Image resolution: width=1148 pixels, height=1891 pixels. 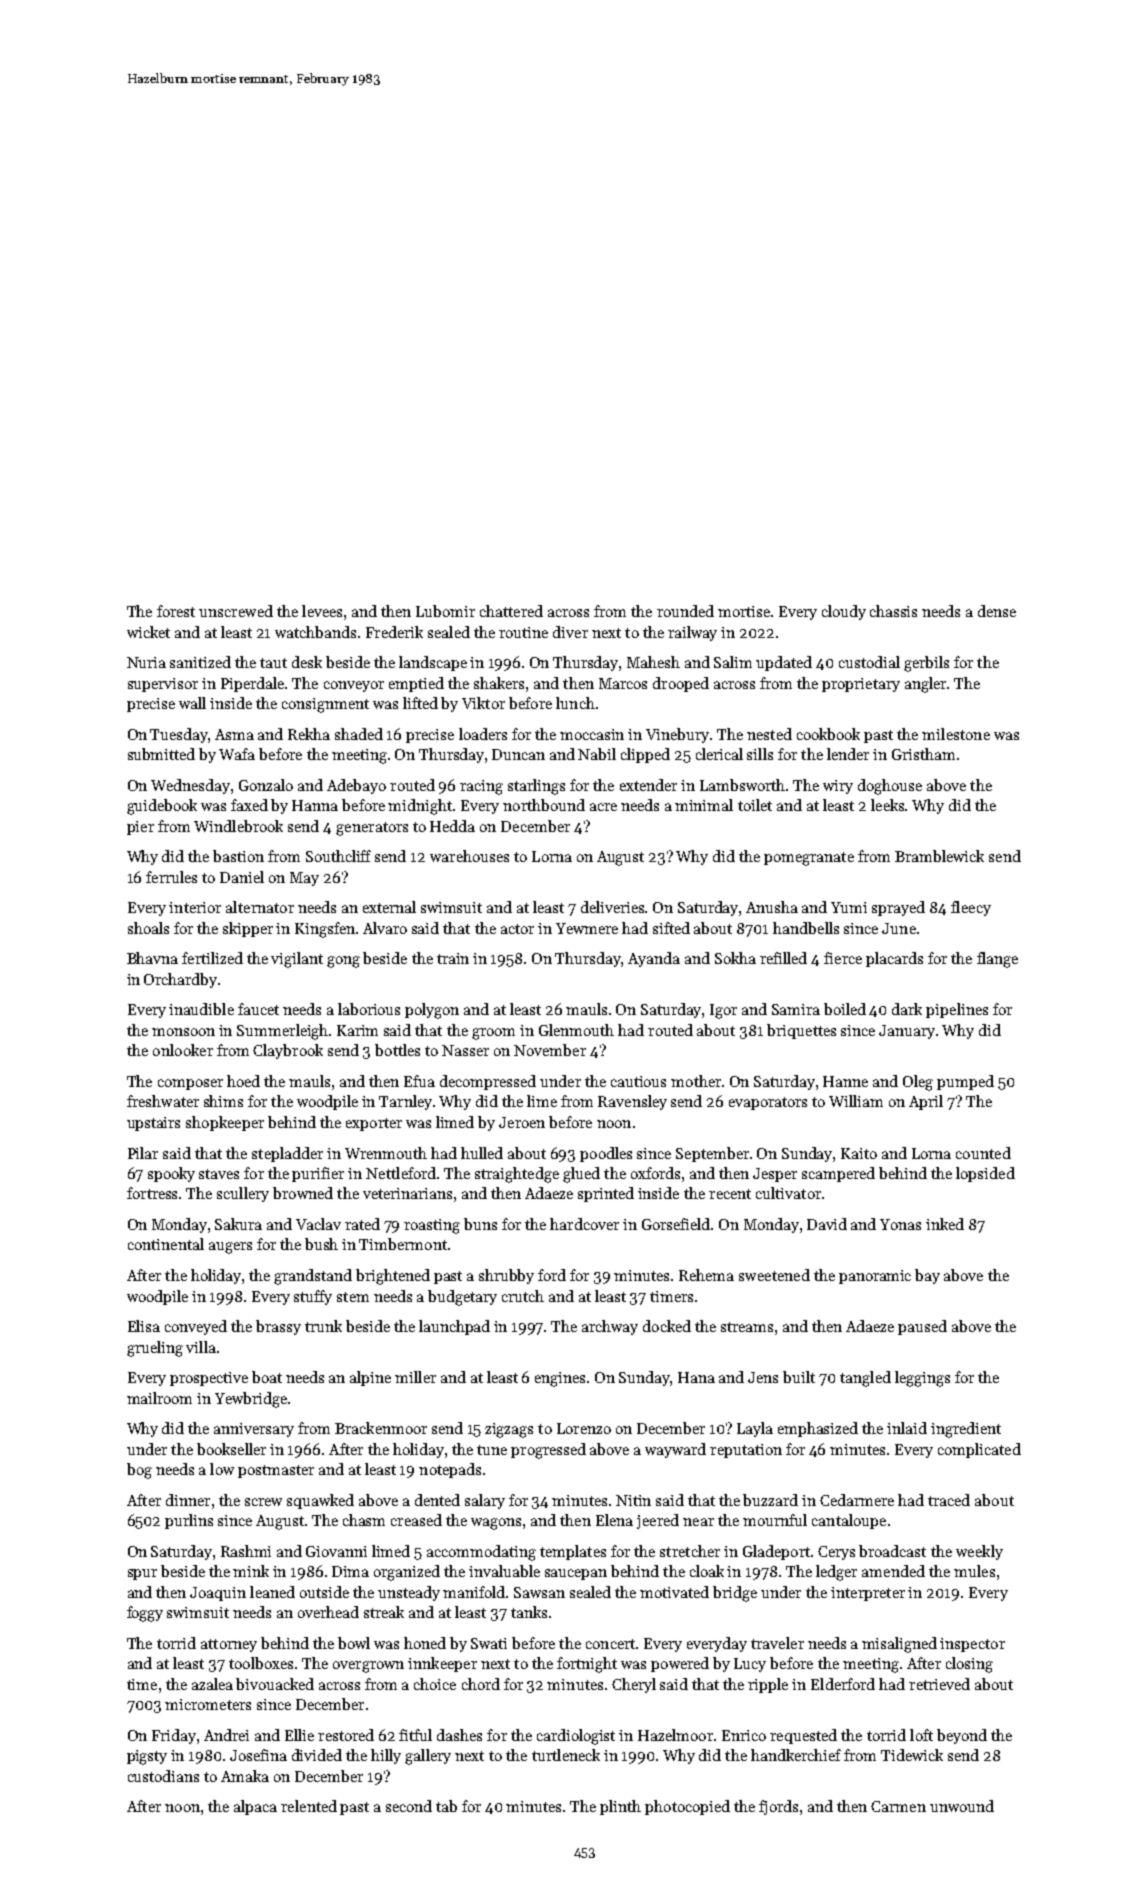 I want to click on sills, so click(x=760, y=754).
